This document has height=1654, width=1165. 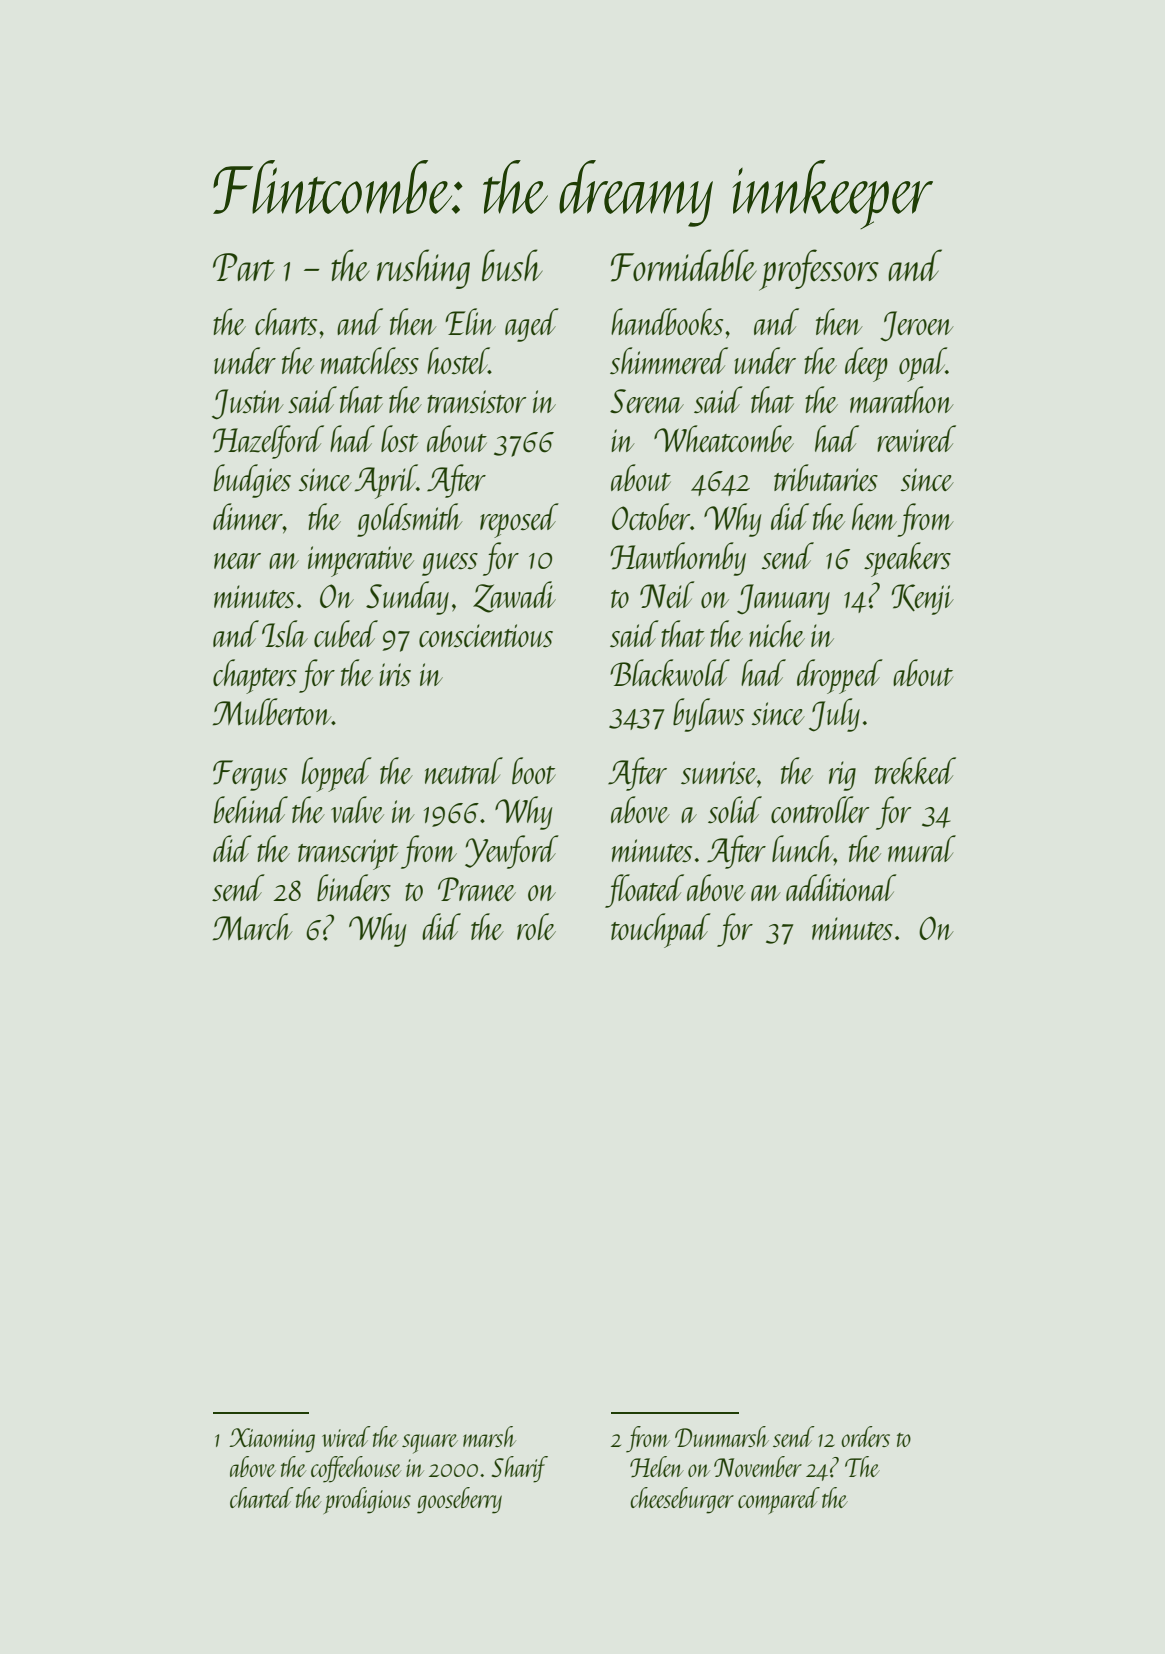 I want to click on trekked, so click(x=915, y=770).
